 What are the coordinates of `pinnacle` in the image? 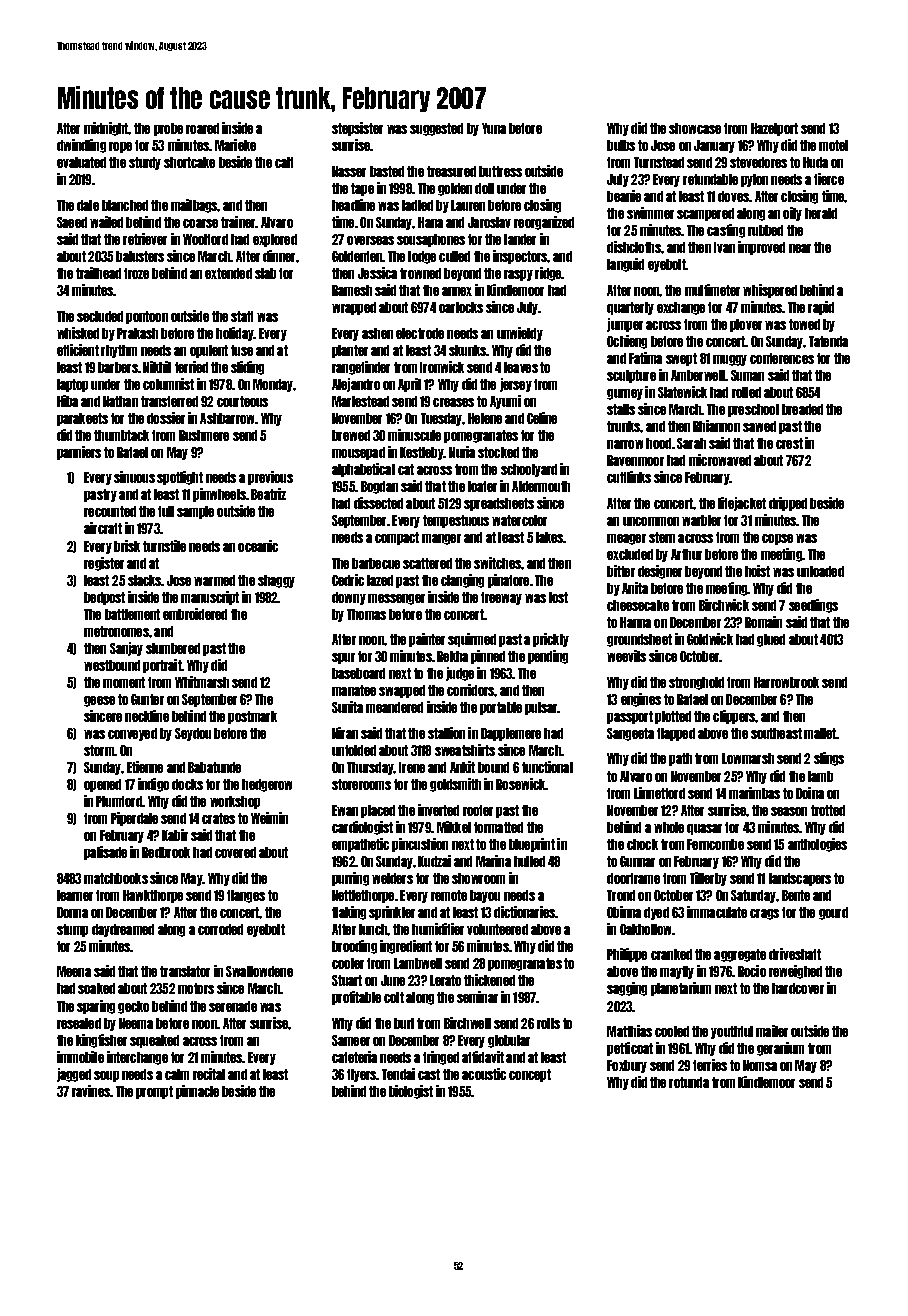 It's located at (197, 1092).
